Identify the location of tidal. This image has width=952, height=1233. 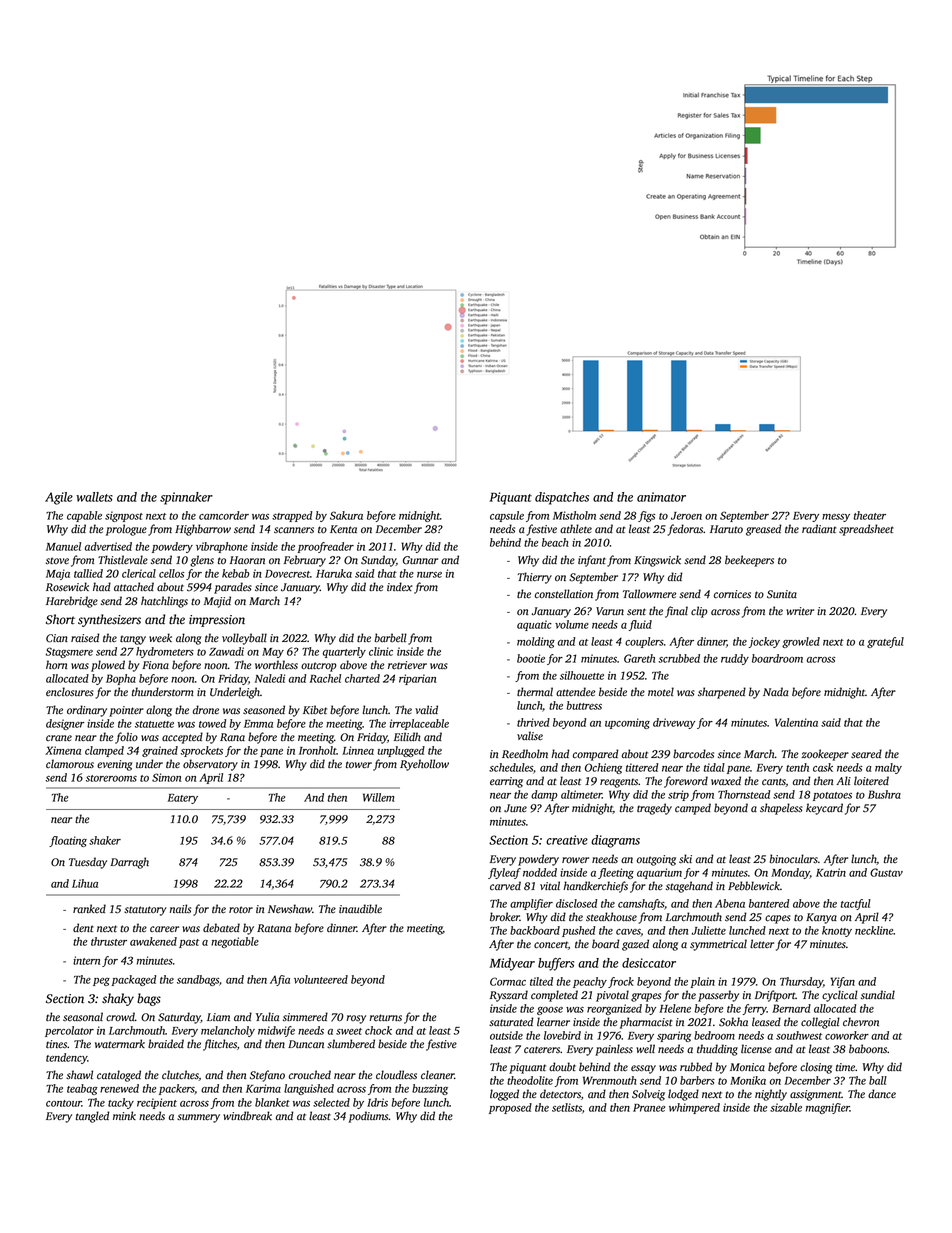
(714, 767).
